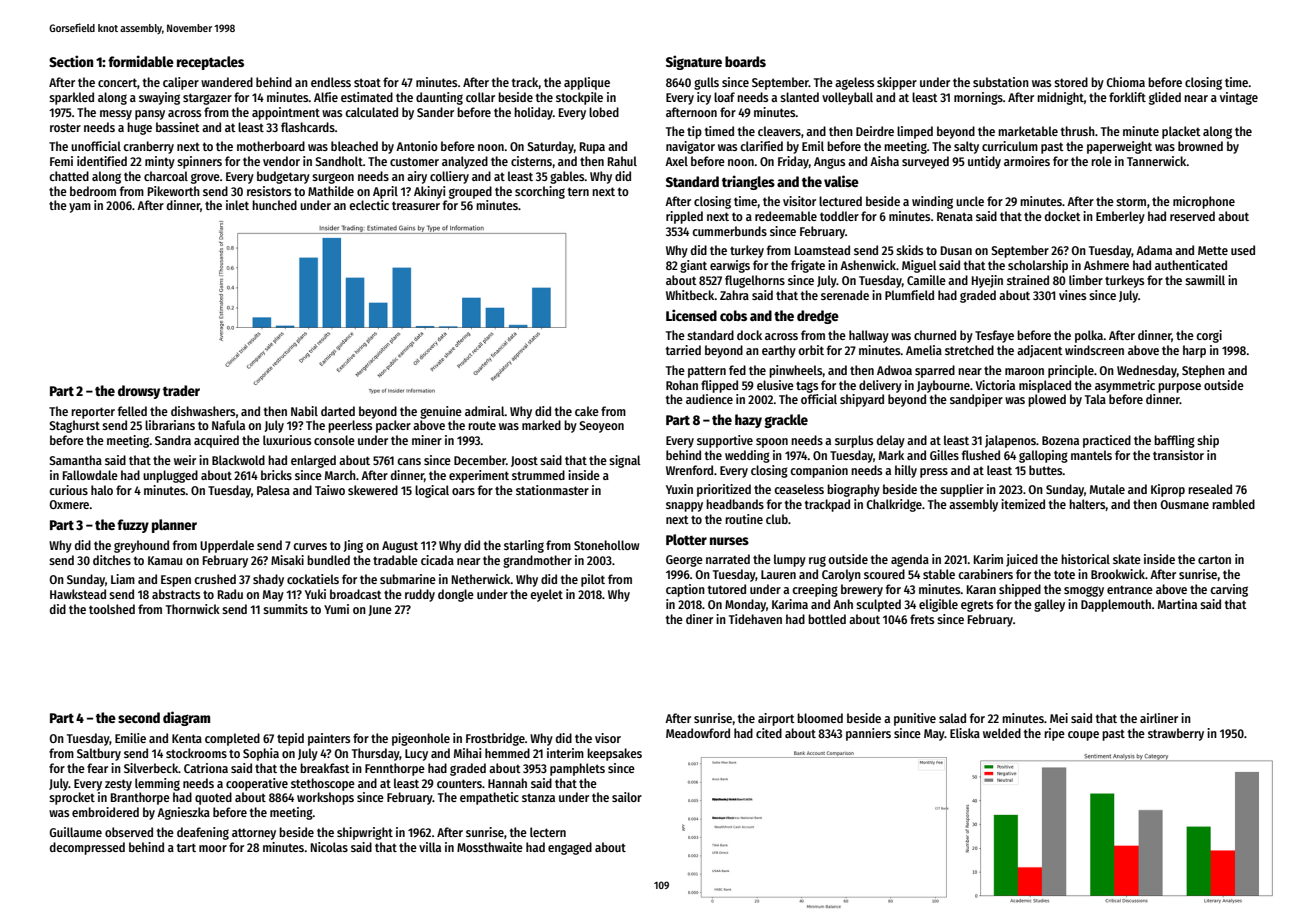  Describe the element at coordinates (271, 146) in the screenshot. I see `motherboard` at that location.
